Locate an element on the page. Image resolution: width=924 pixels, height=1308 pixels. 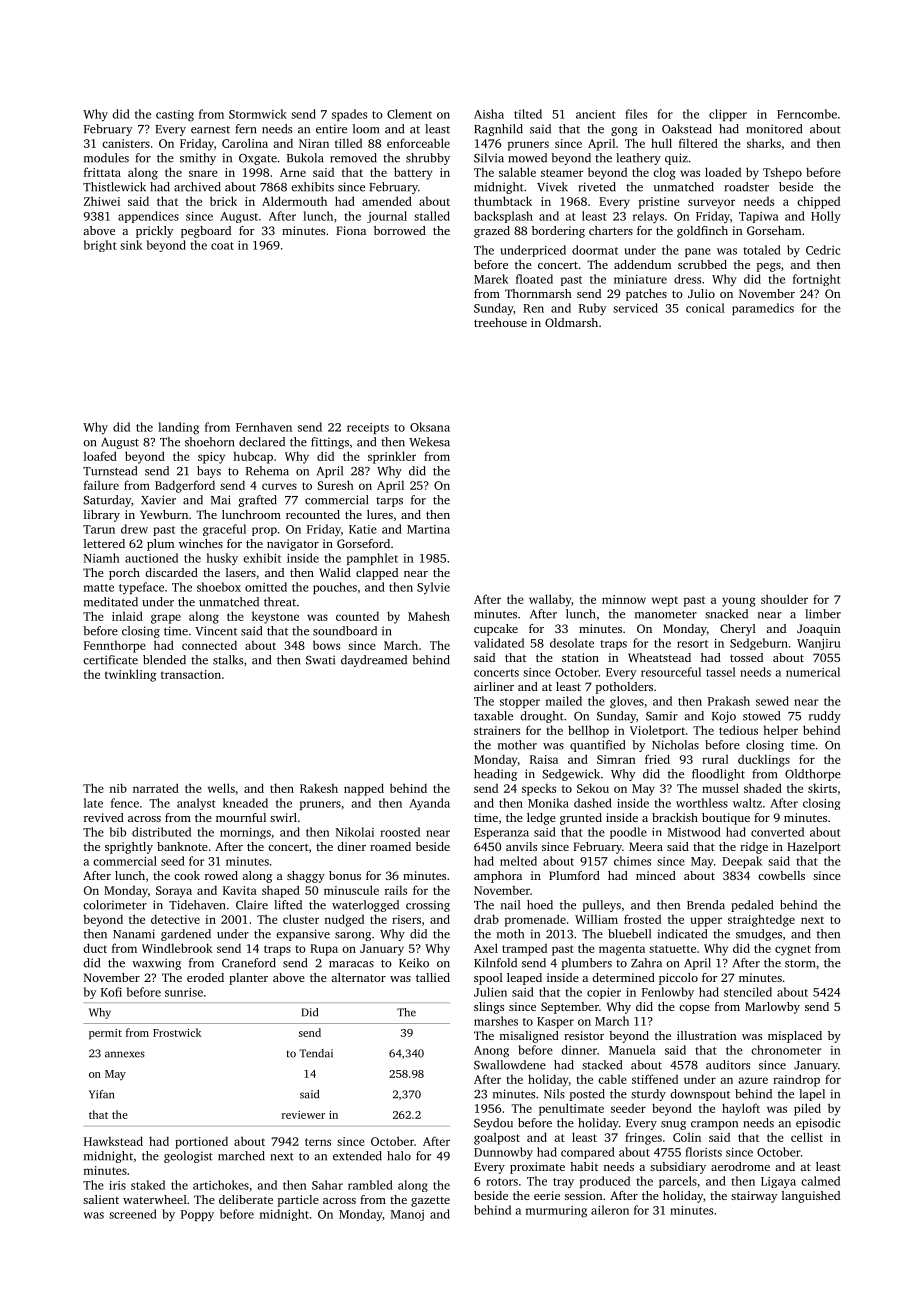
fortnight is located at coordinates (817, 280).
